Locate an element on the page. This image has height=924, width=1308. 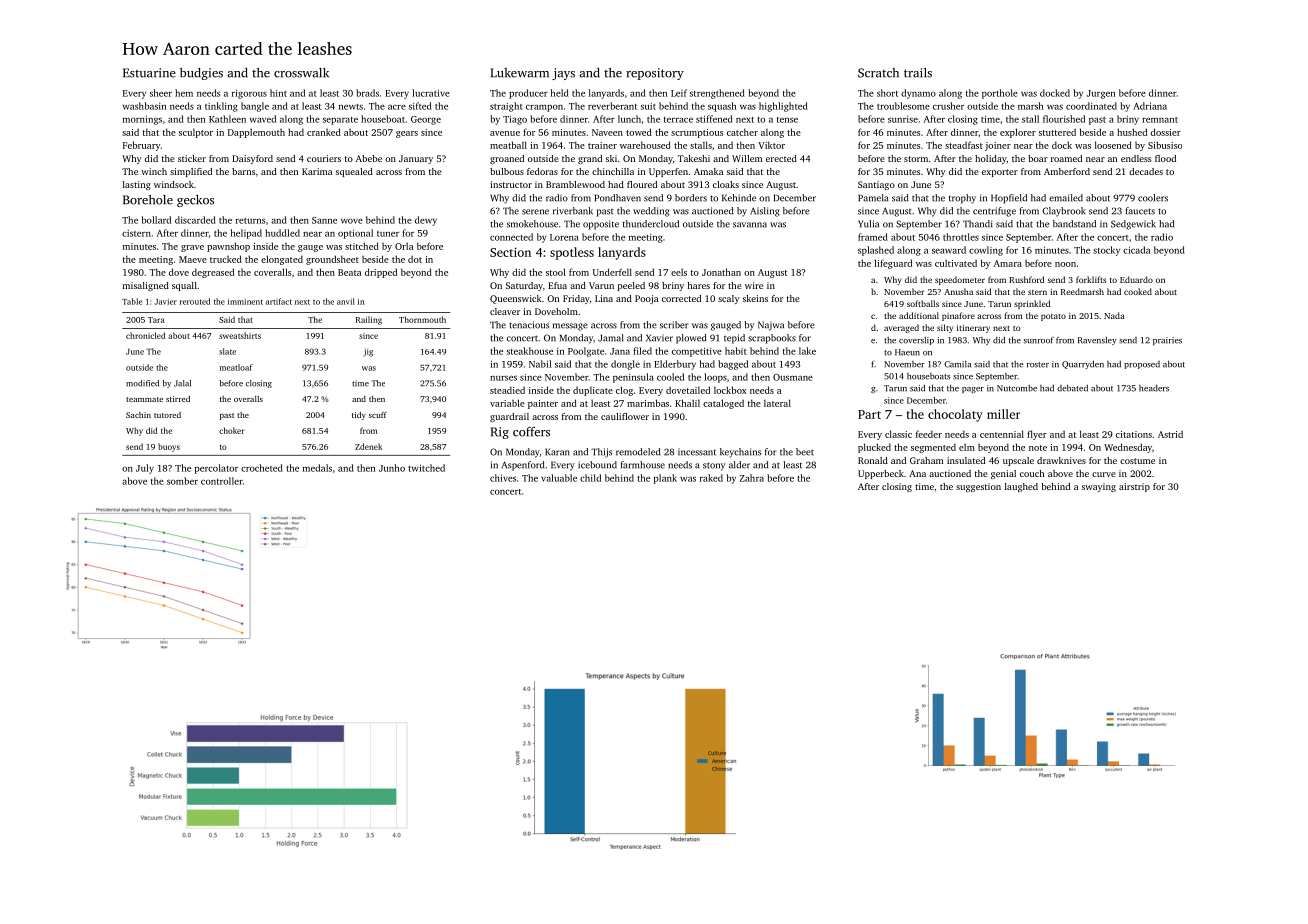
Dapplemouth is located at coordinates (256, 133).
